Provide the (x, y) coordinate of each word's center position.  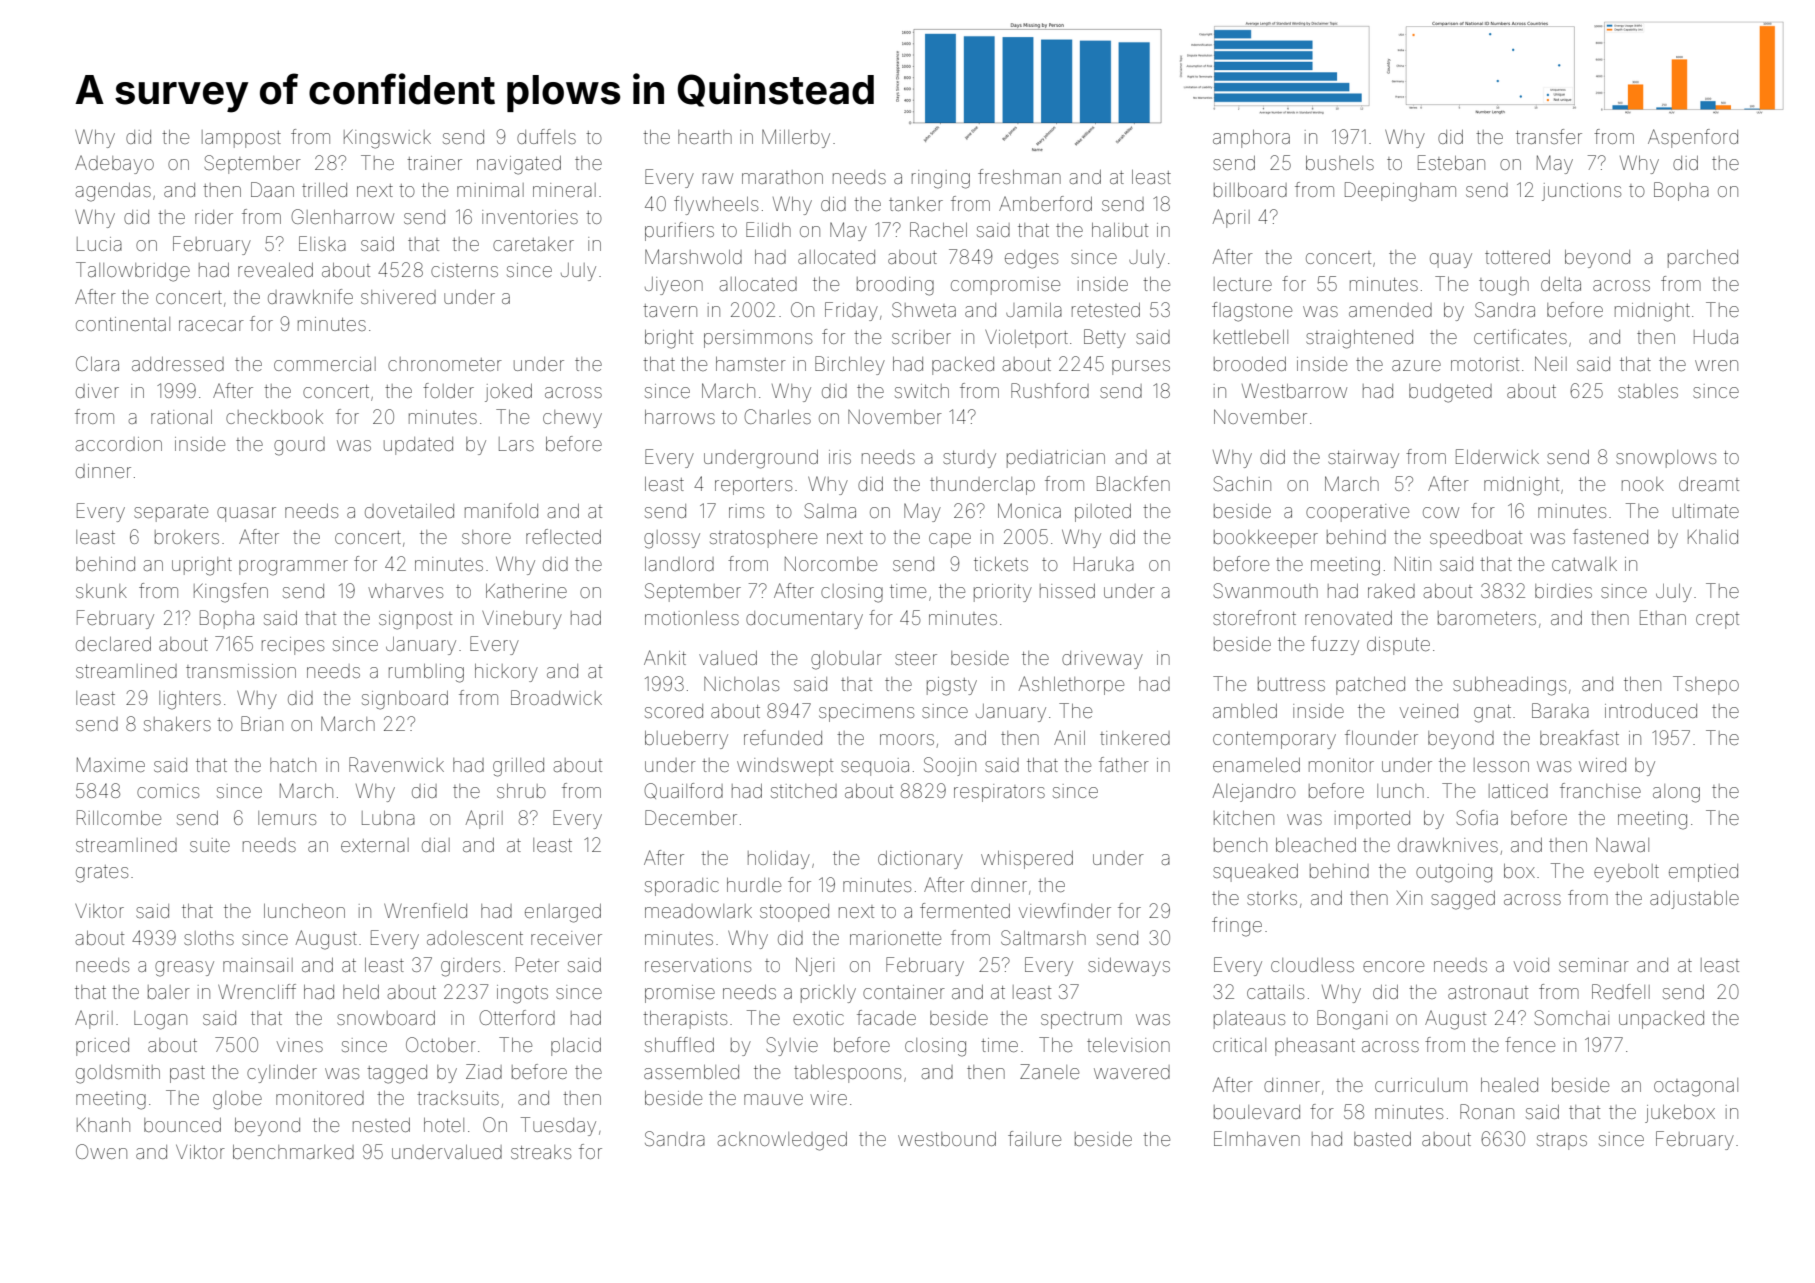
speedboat (1476, 539)
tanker (916, 204)
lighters (190, 700)
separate (171, 513)
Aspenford (1693, 138)
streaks (541, 1152)
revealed (275, 270)
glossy (672, 539)
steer (916, 658)
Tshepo (1706, 685)
